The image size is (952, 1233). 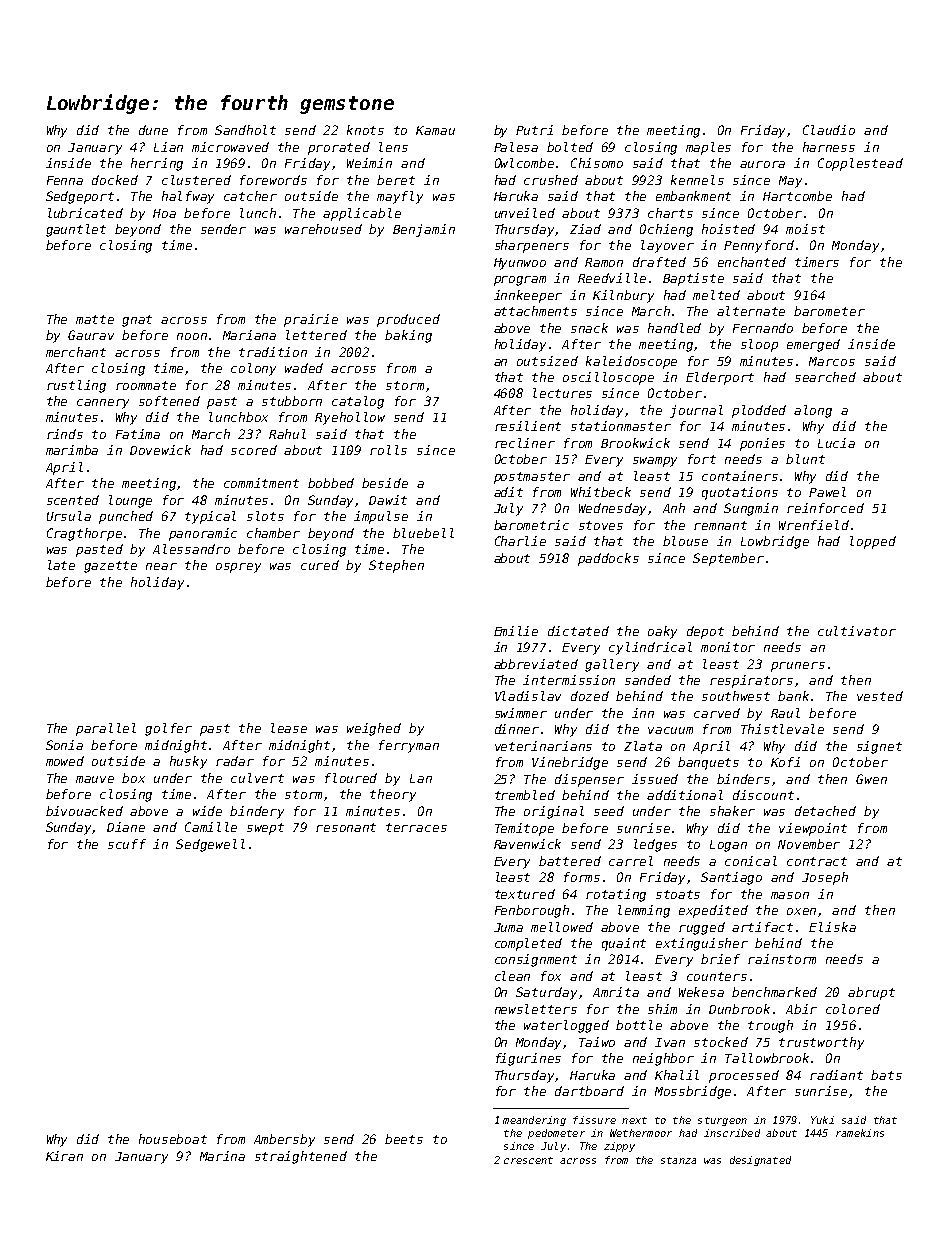 What do you see at coordinates (702, 928) in the image?
I see `rugged` at bounding box center [702, 928].
